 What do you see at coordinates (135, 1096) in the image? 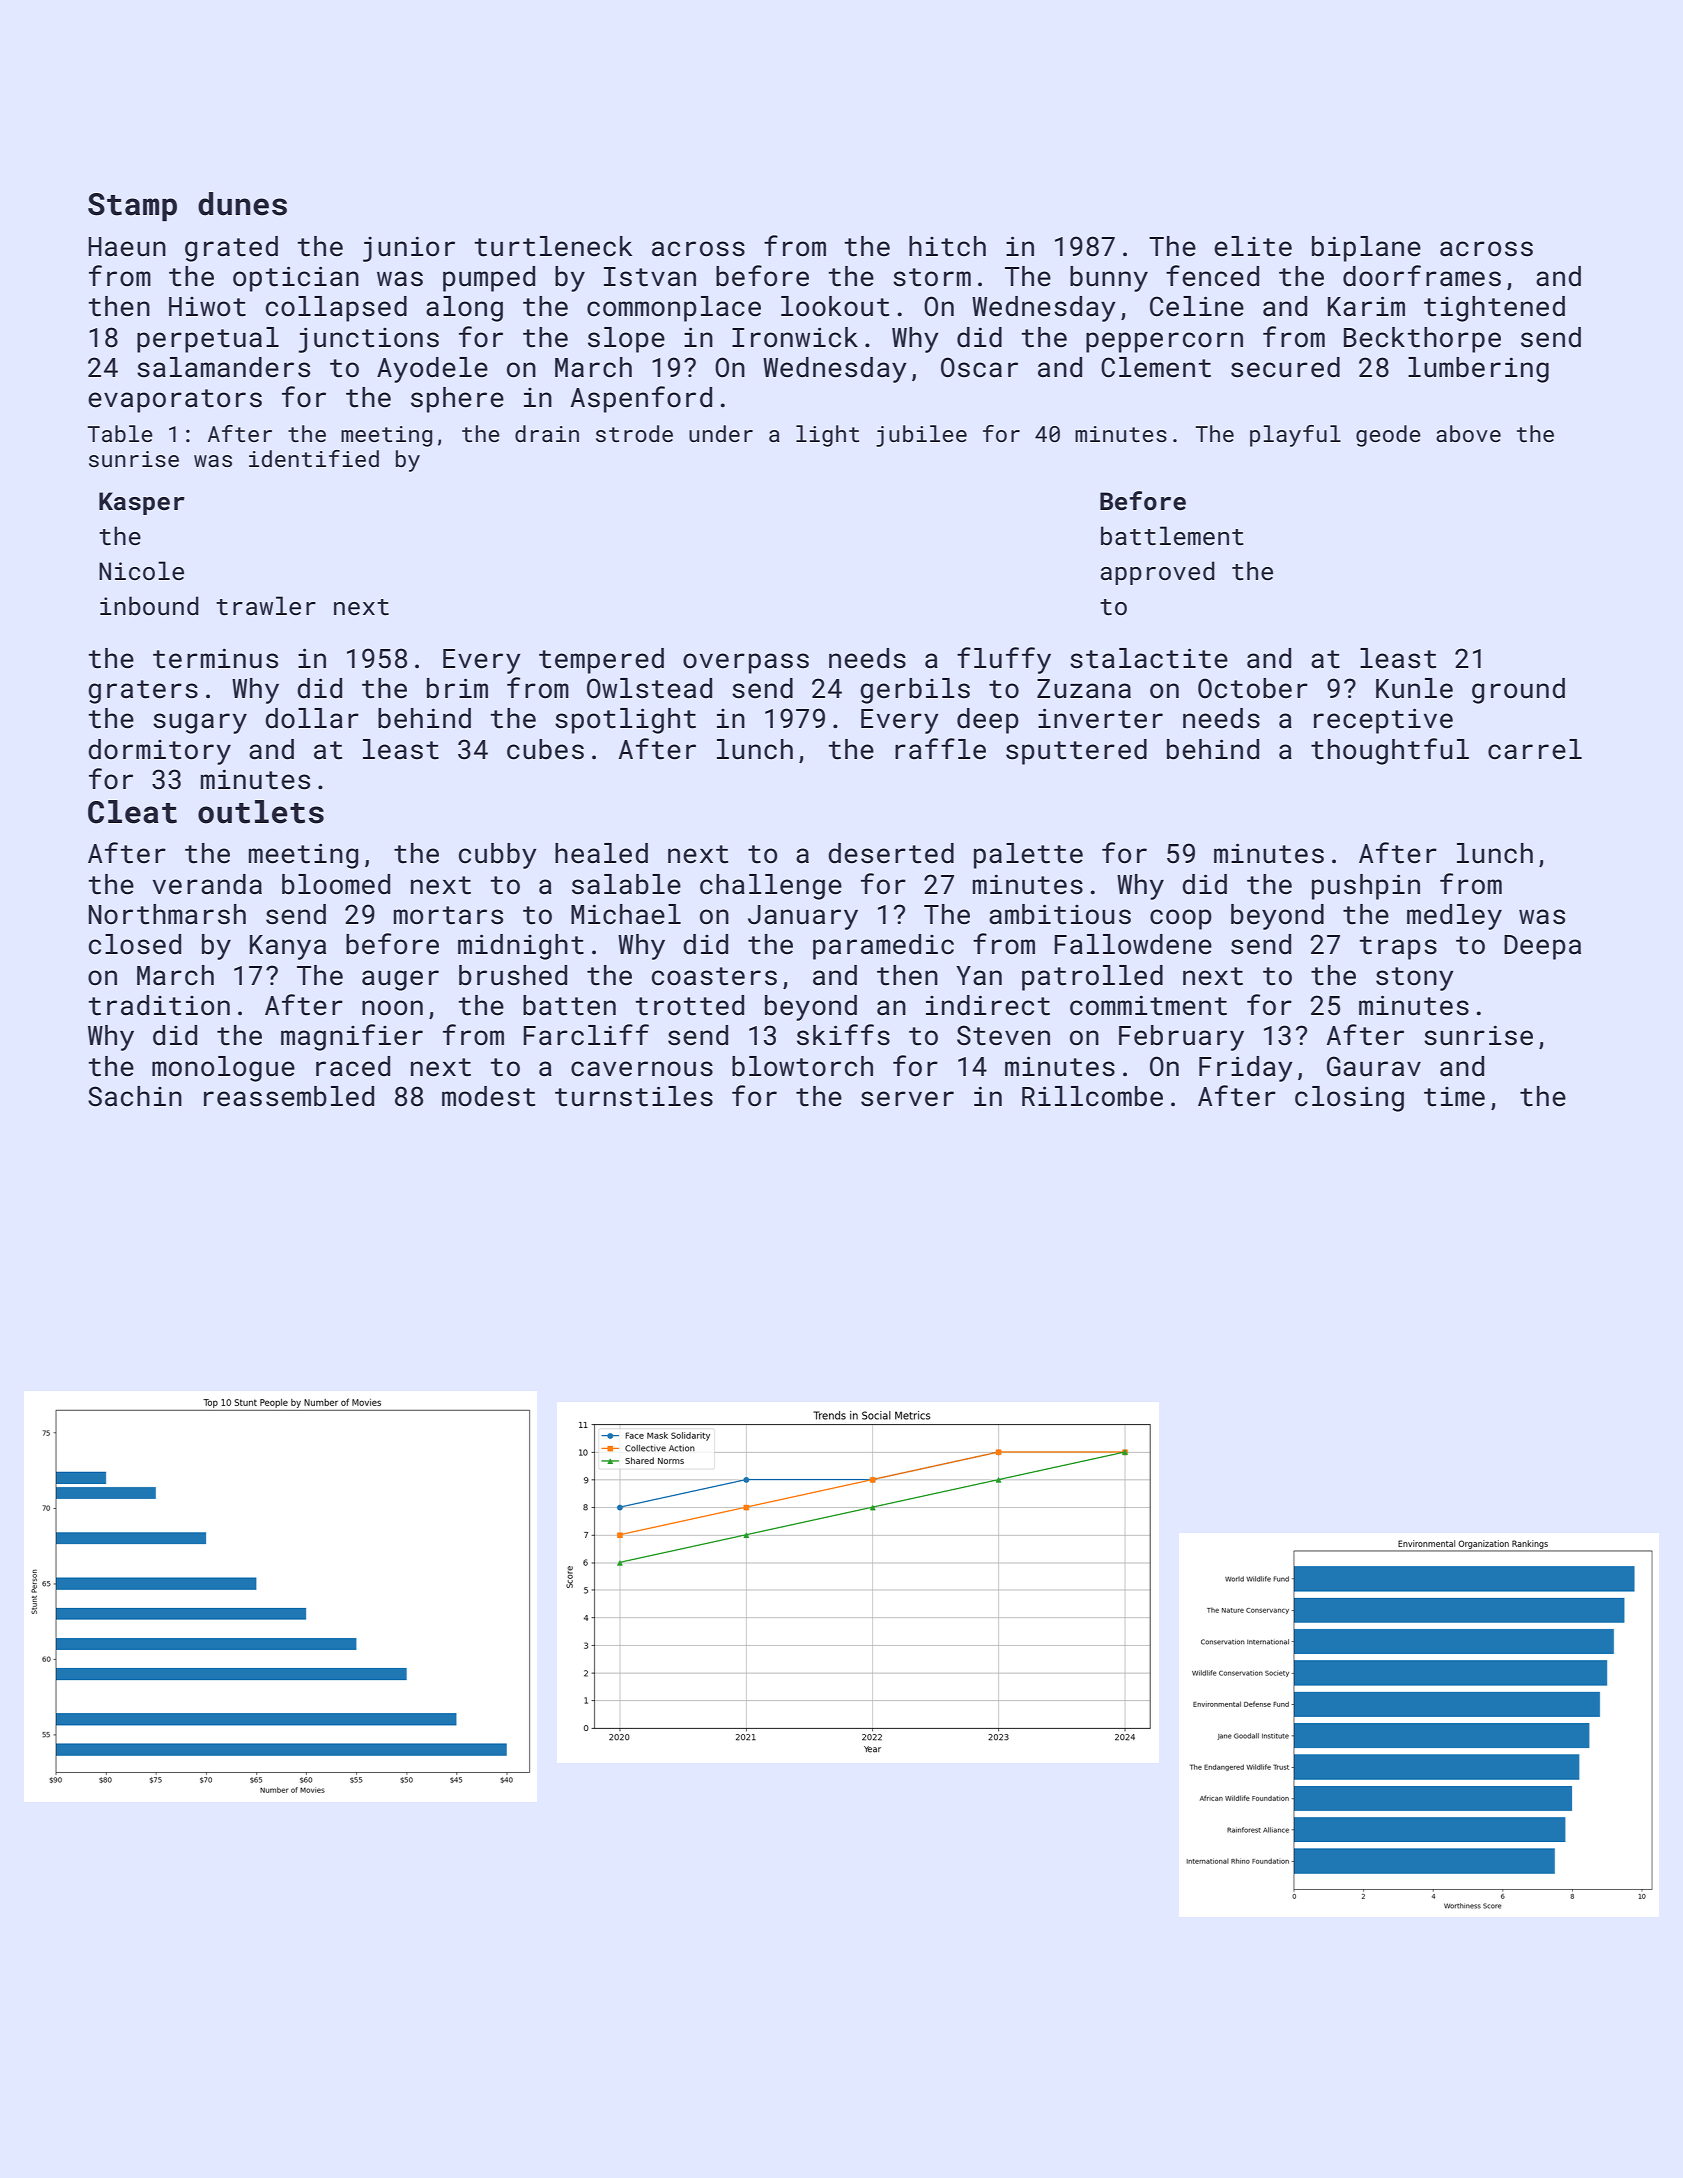
I see `Sachin` at bounding box center [135, 1096].
